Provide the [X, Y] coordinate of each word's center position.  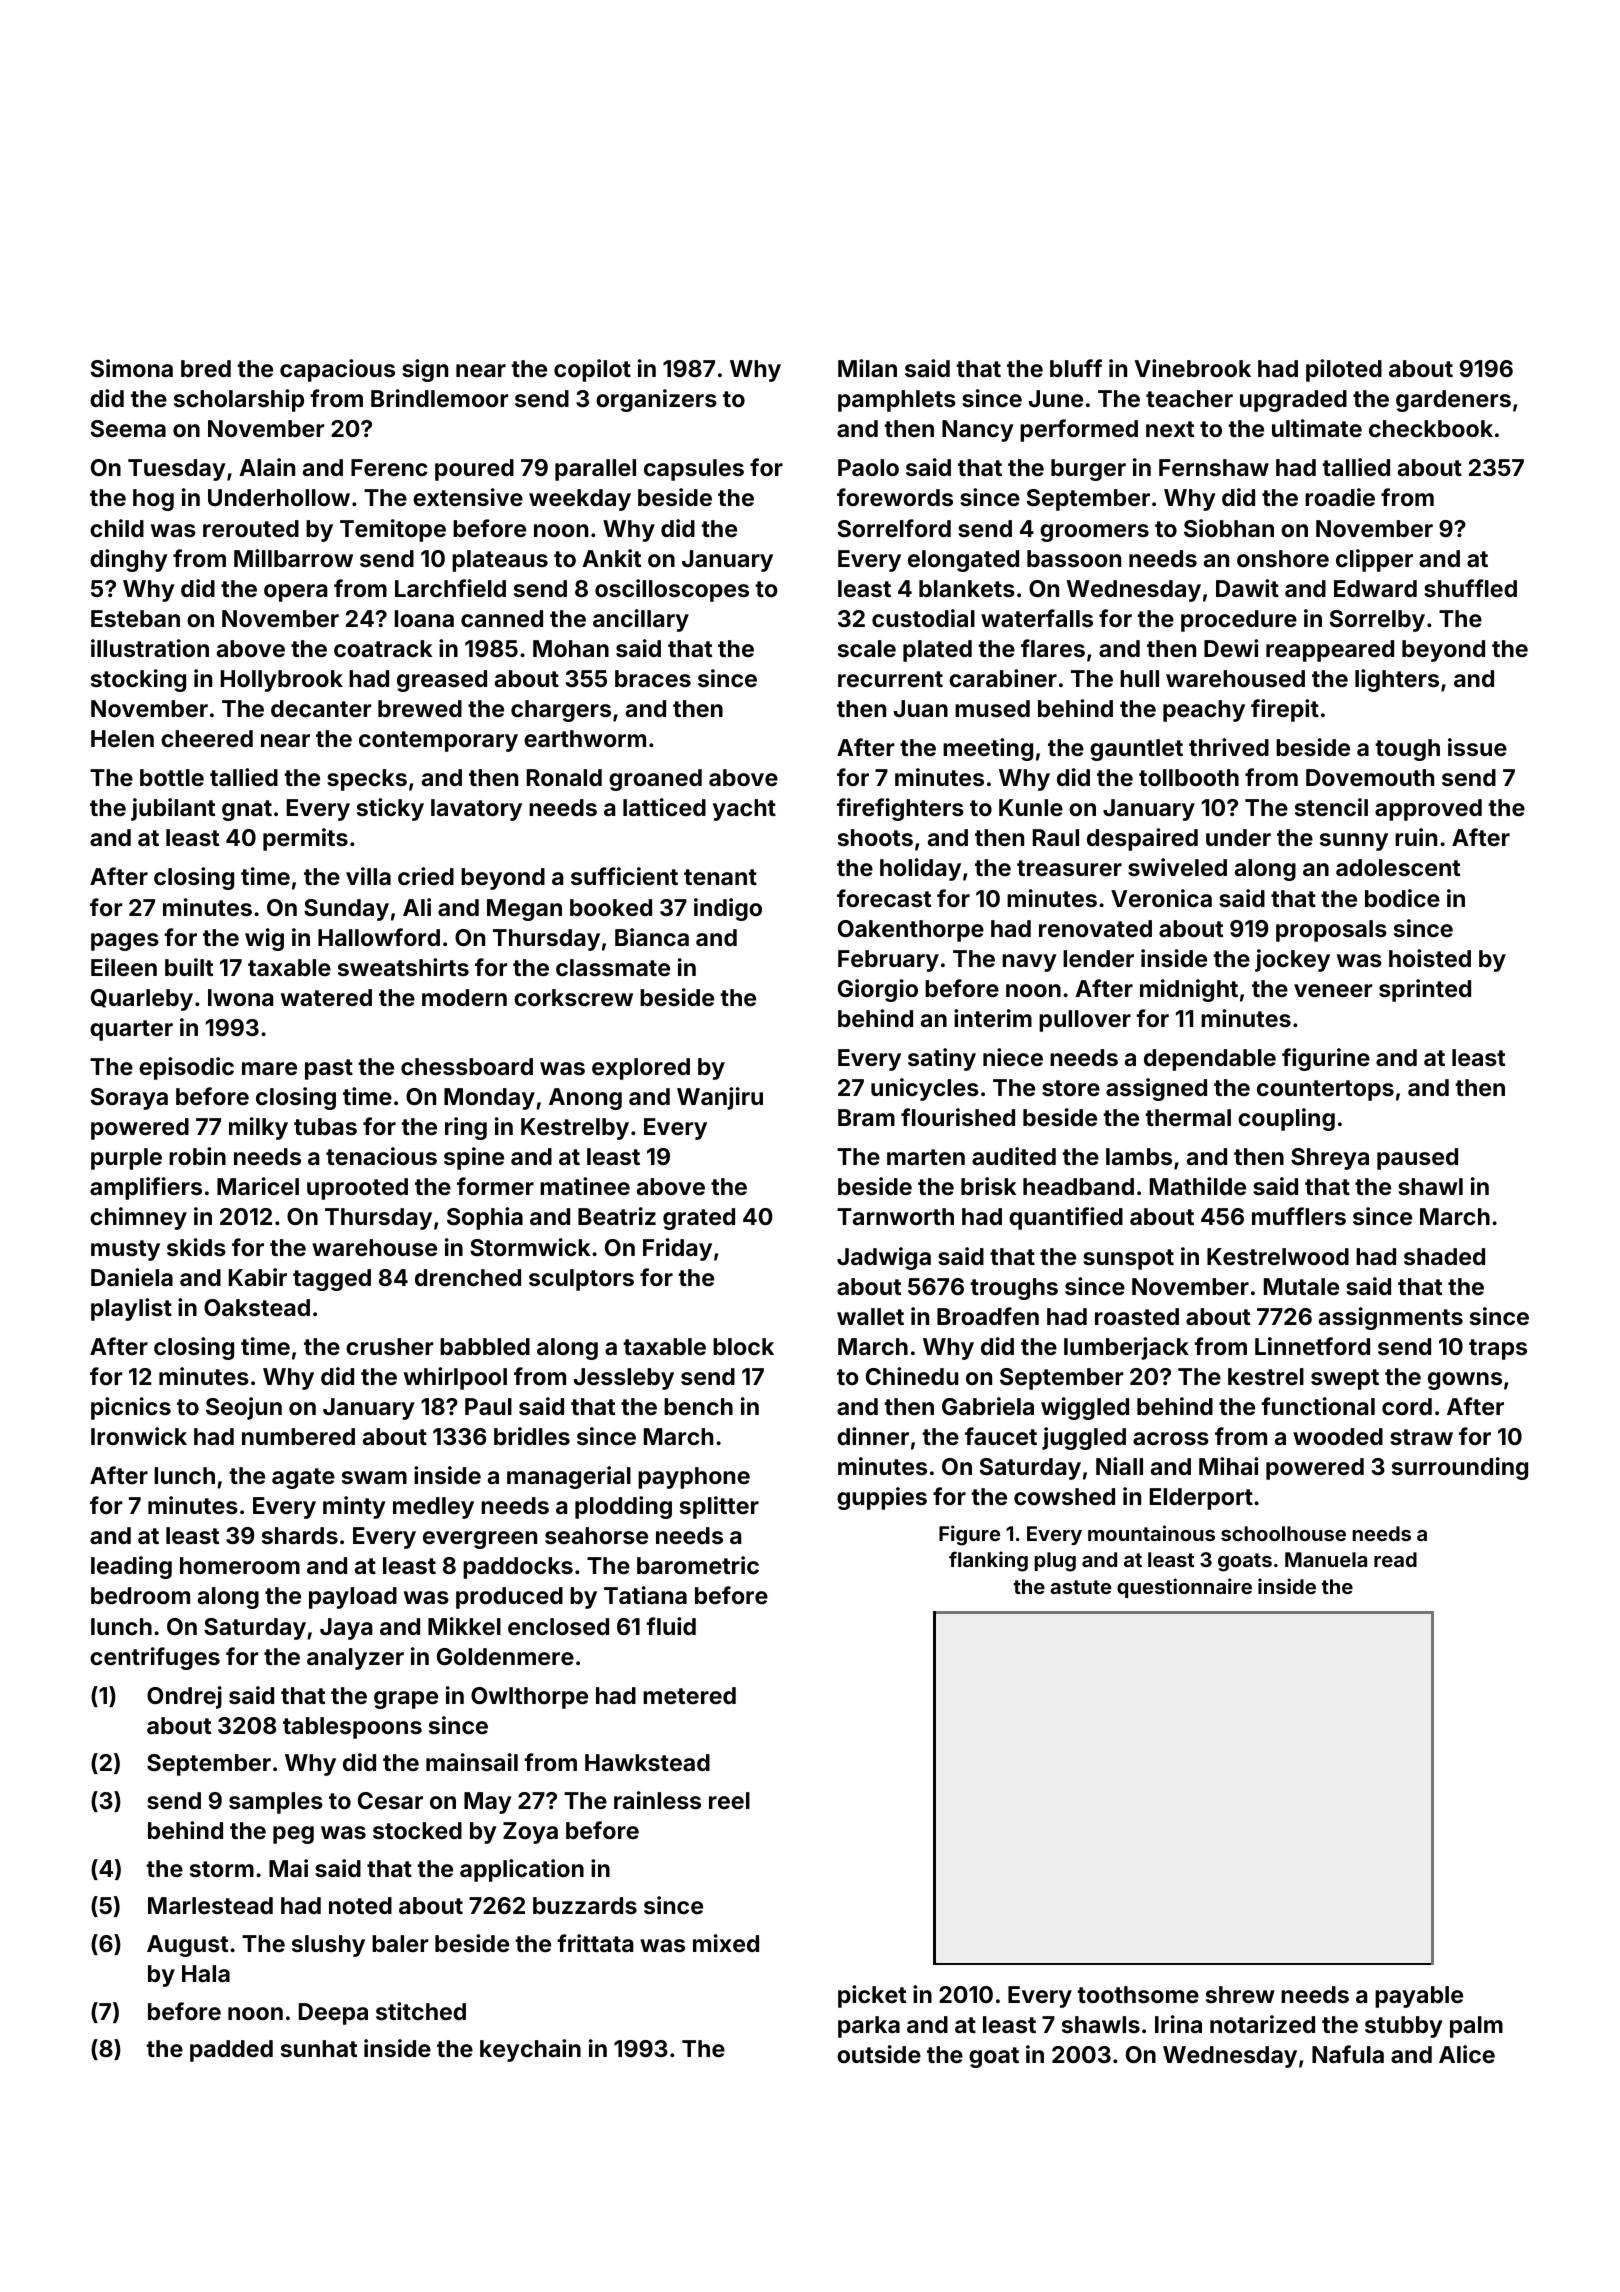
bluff [1076, 368]
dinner [873, 1436]
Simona [132, 368]
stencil [1331, 807]
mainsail [472, 1762]
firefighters [900, 809]
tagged [332, 1280]
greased [442, 681]
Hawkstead [647, 1762]
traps [1498, 1349]
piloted [1344, 370]
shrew [1240, 1994]
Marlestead [210, 1905]
